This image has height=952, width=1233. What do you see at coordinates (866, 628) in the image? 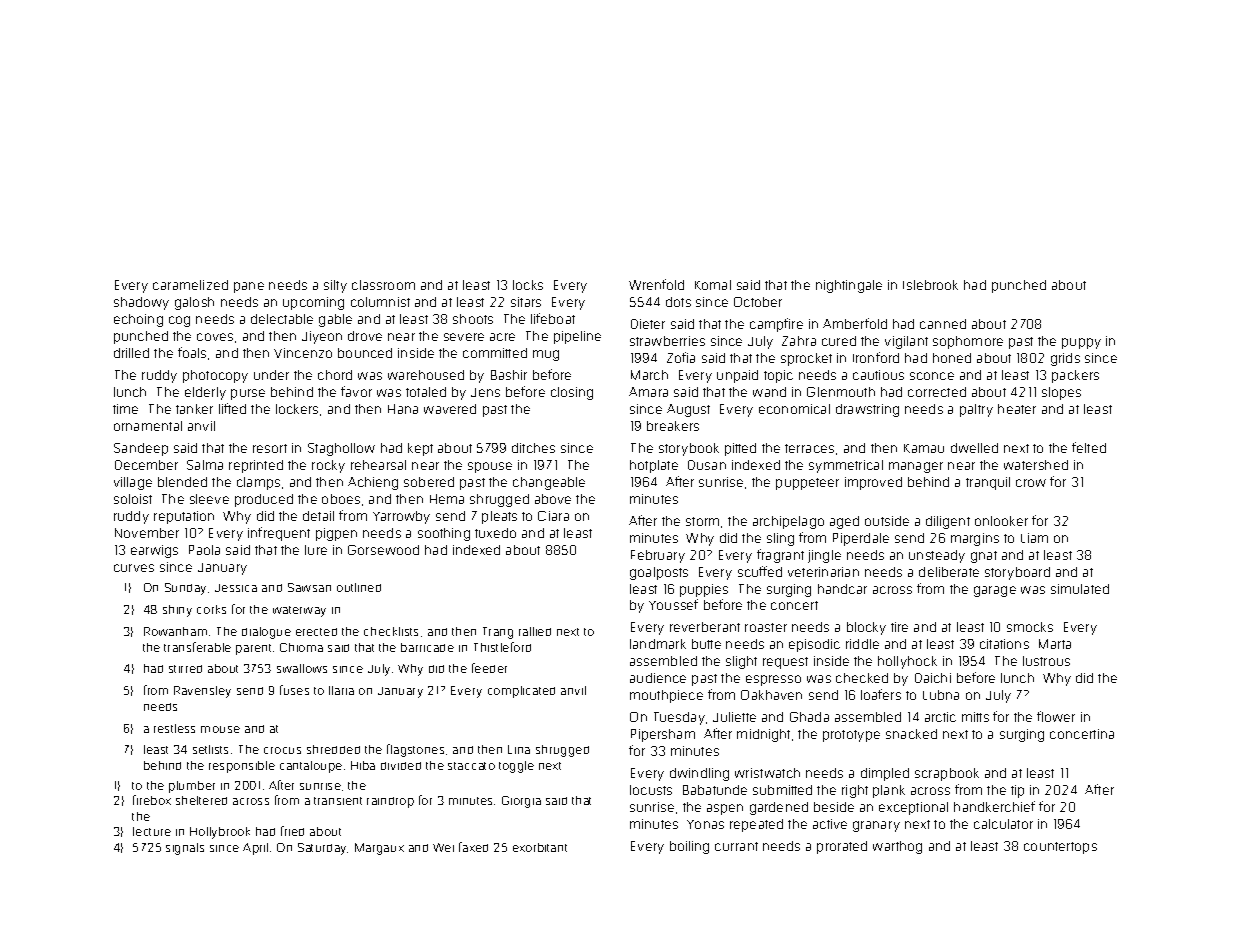
I see `blocky` at bounding box center [866, 628].
